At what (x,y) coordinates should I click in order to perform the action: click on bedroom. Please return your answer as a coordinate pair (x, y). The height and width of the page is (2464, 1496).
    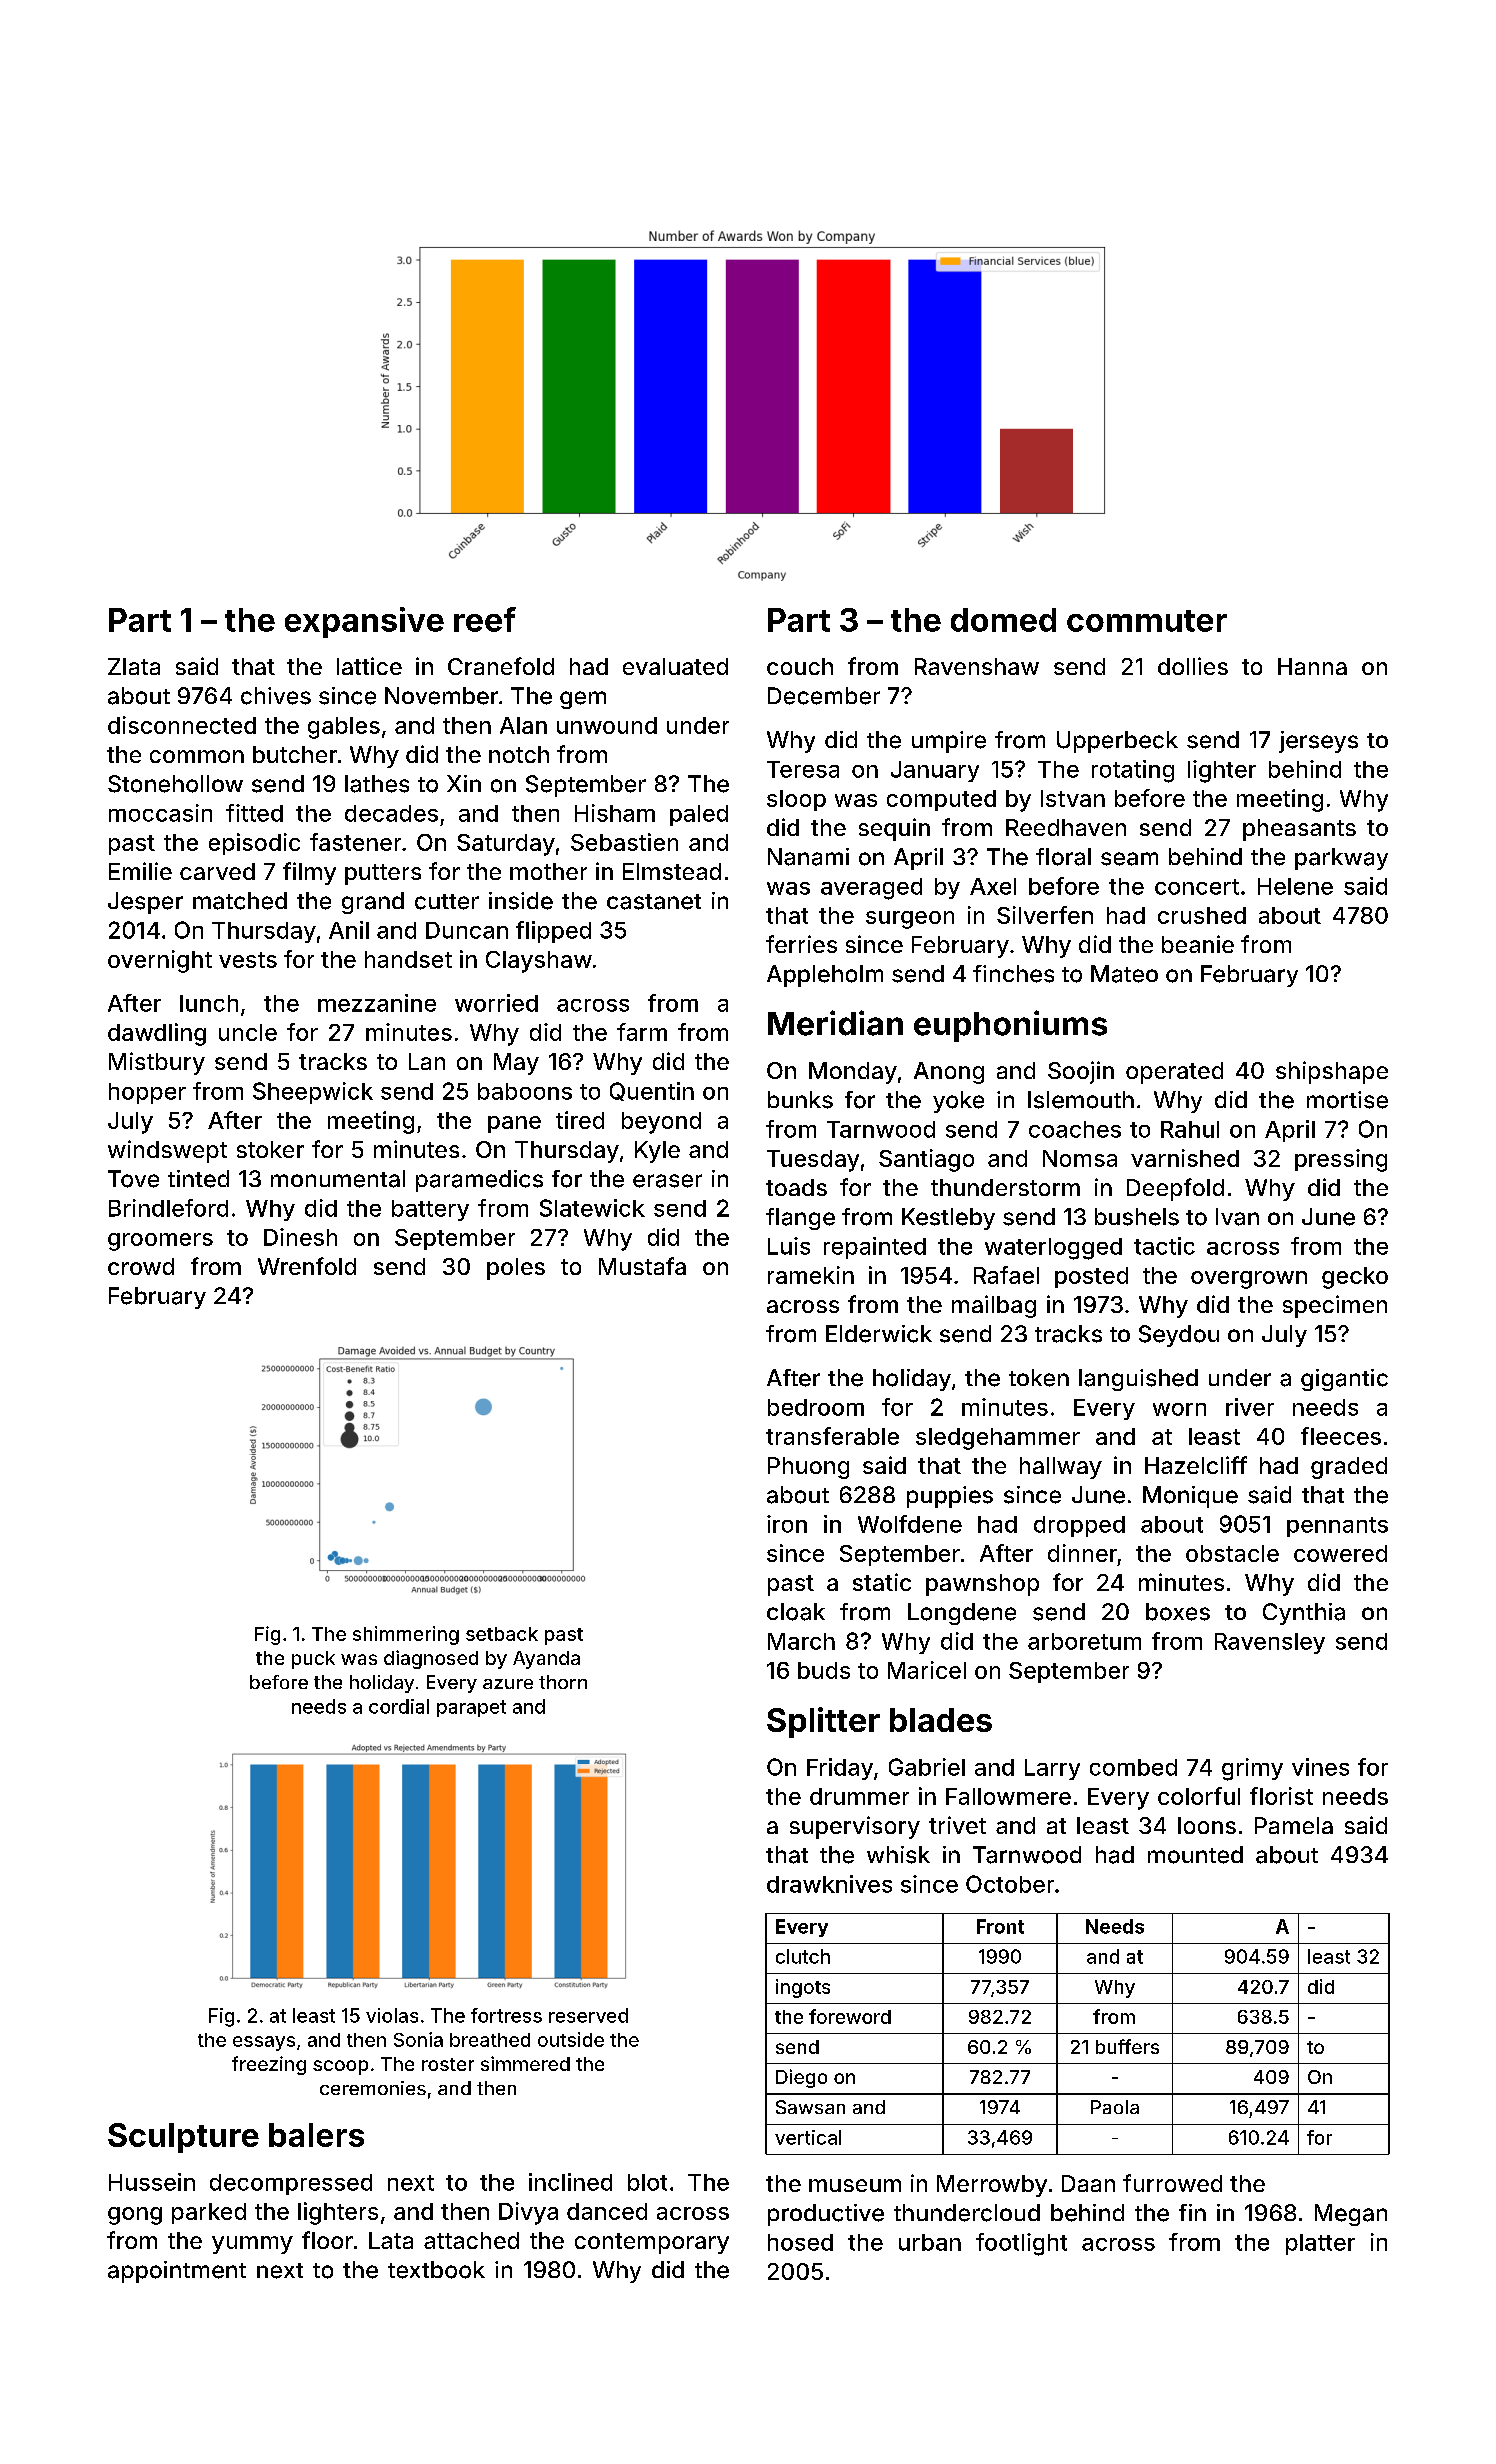
    Looking at the image, I should click on (816, 1407).
